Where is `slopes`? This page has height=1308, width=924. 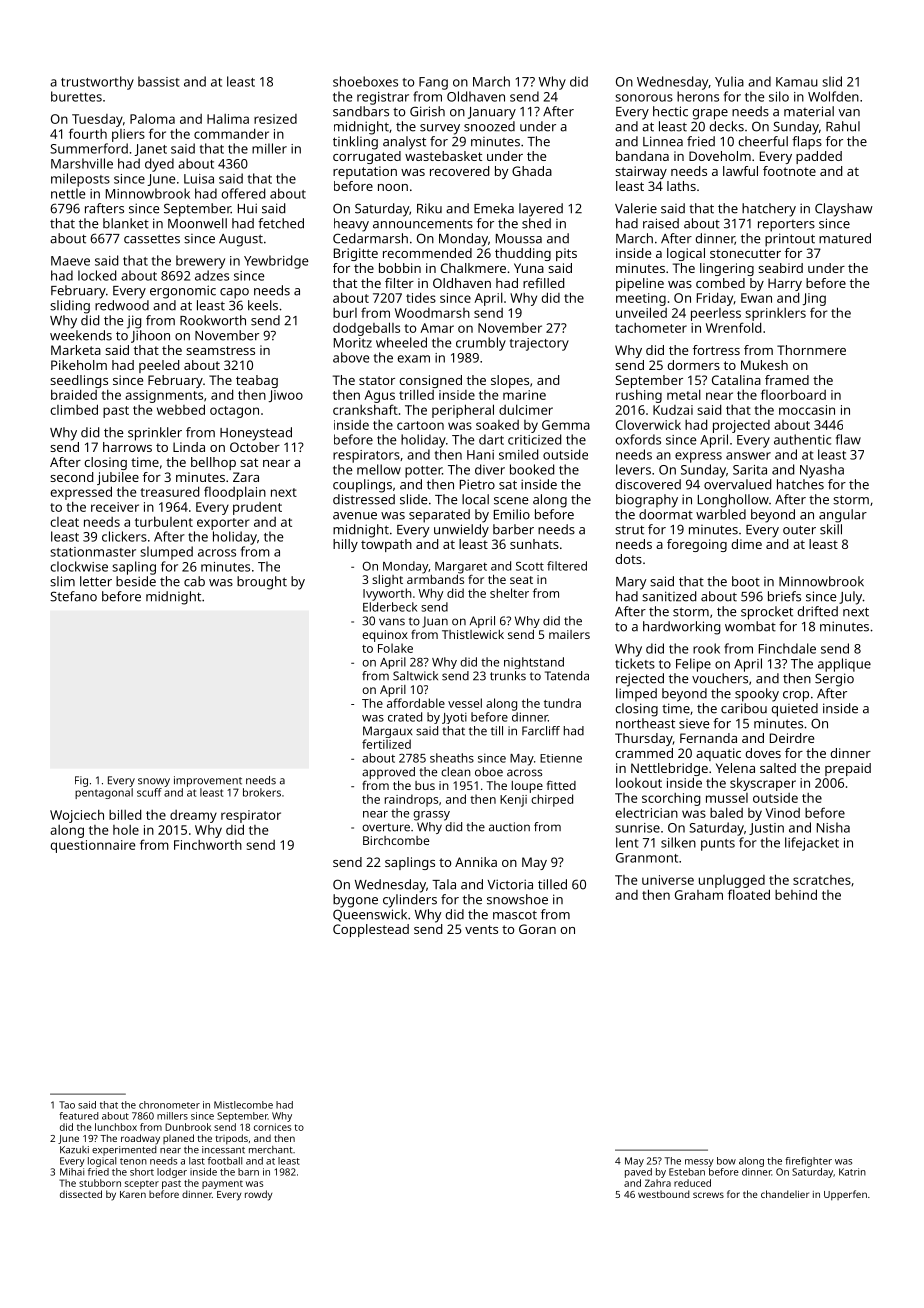 slopes is located at coordinates (510, 381).
